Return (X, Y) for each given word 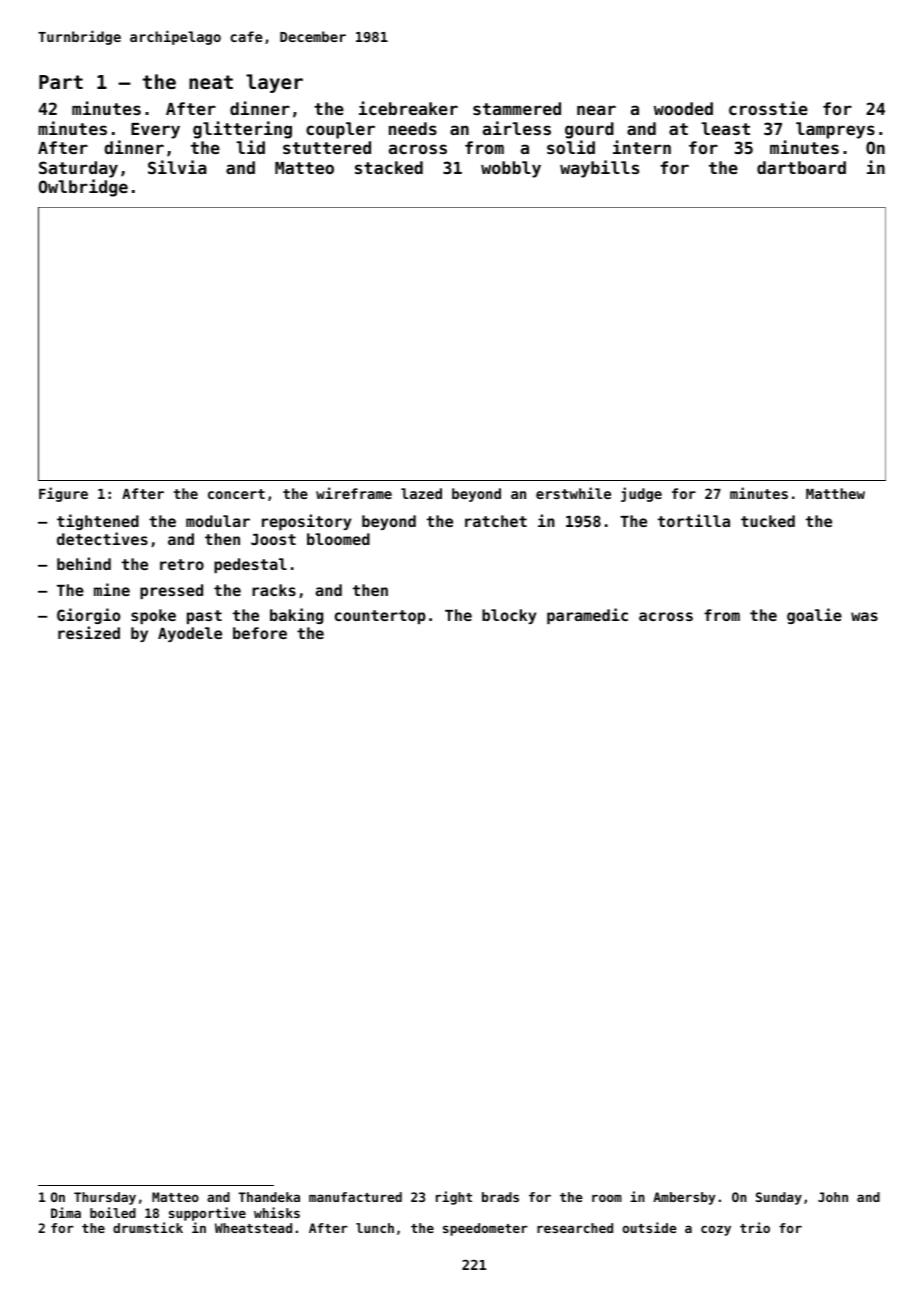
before (260, 633)
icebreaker (408, 108)
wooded (683, 108)
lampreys (835, 130)
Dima (66, 1212)
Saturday (78, 169)
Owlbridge (83, 188)
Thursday (105, 1198)
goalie (814, 616)
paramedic (587, 616)
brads (500, 1197)
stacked (389, 167)
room (607, 1198)
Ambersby (684, 1198)
